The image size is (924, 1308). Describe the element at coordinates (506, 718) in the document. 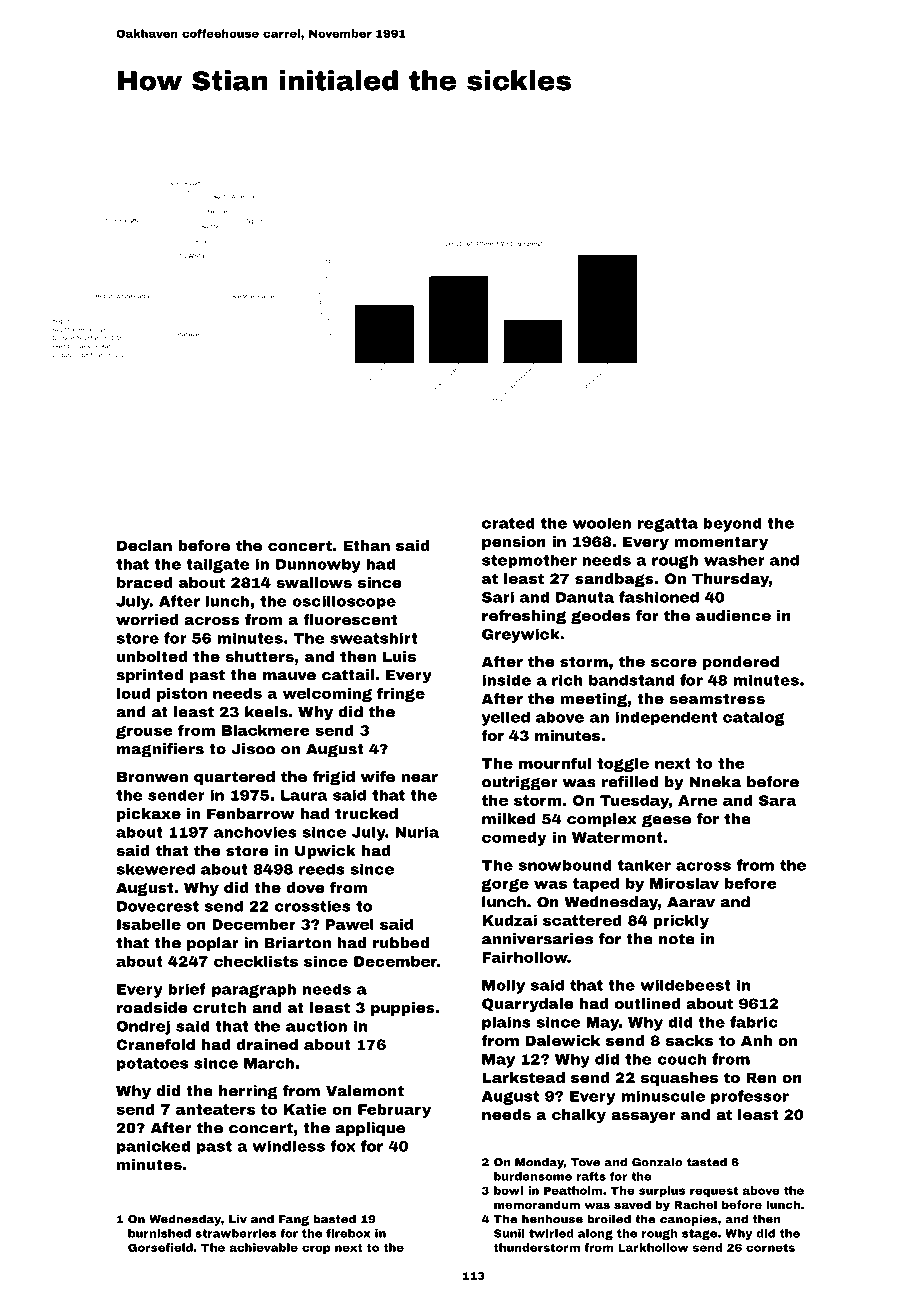

I see `yelled` at that location.
